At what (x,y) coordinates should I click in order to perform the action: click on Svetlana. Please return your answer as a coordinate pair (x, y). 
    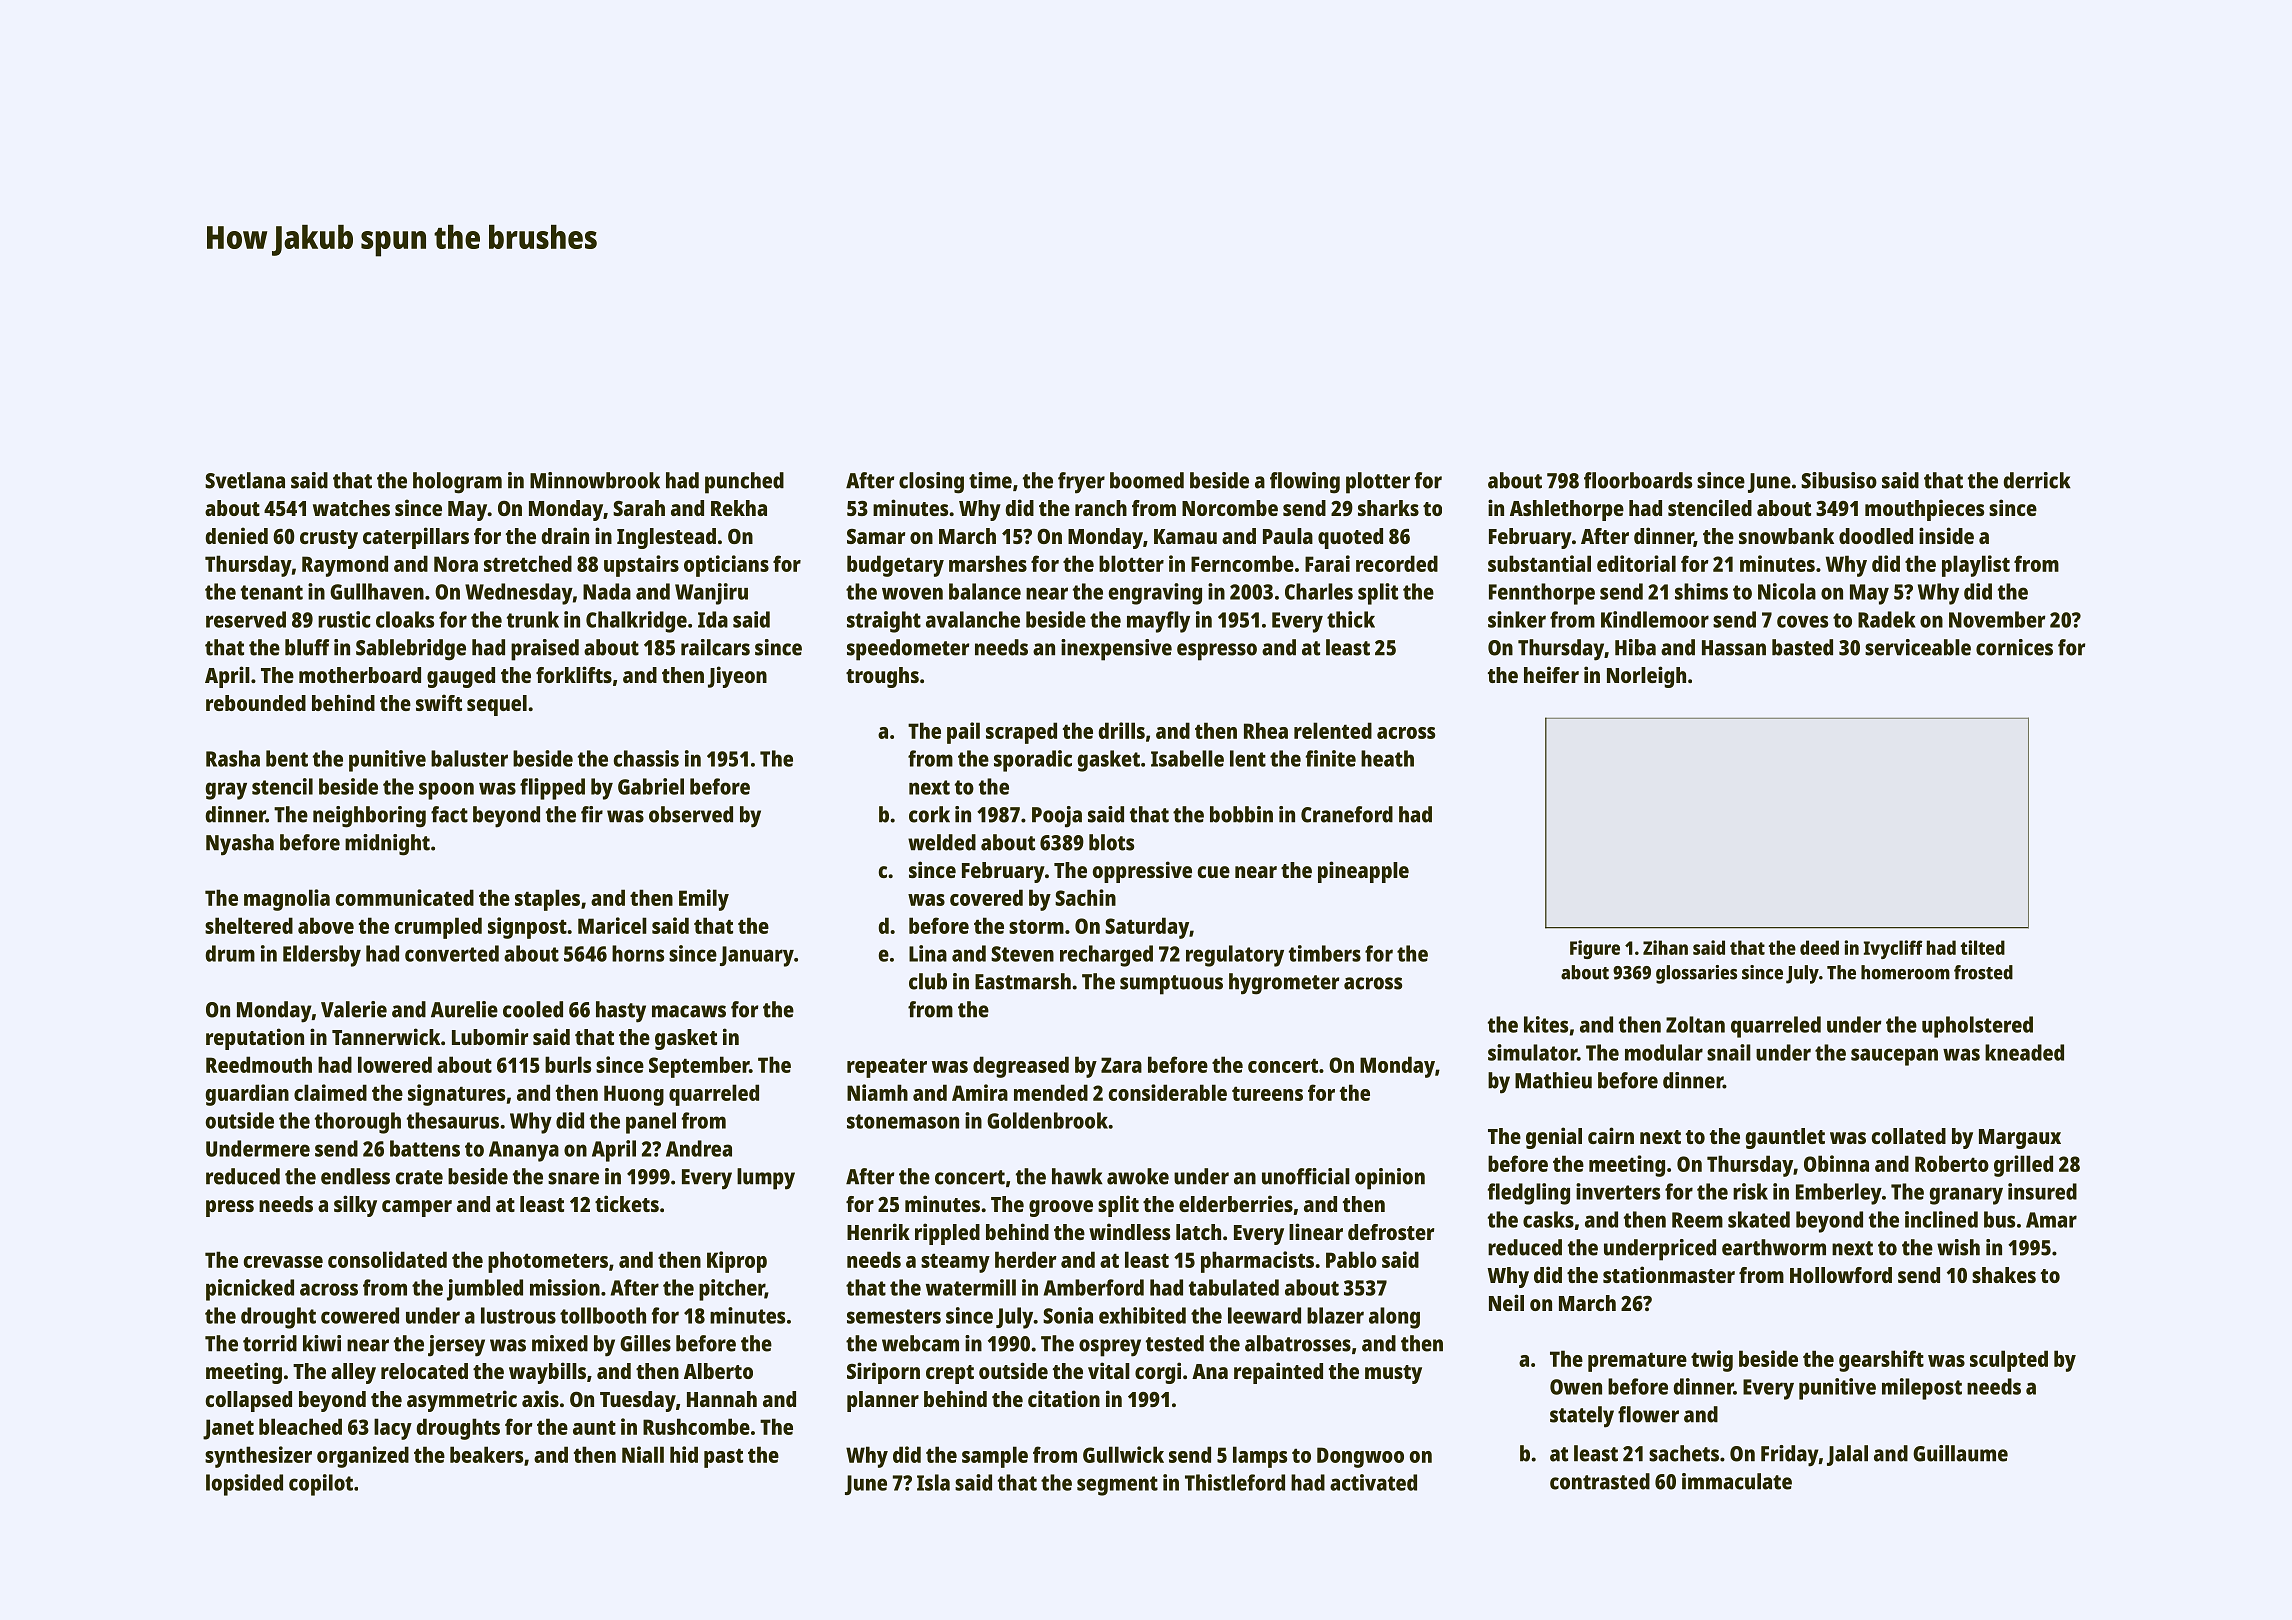
    Looking at the image, I should click on (245, 480).
